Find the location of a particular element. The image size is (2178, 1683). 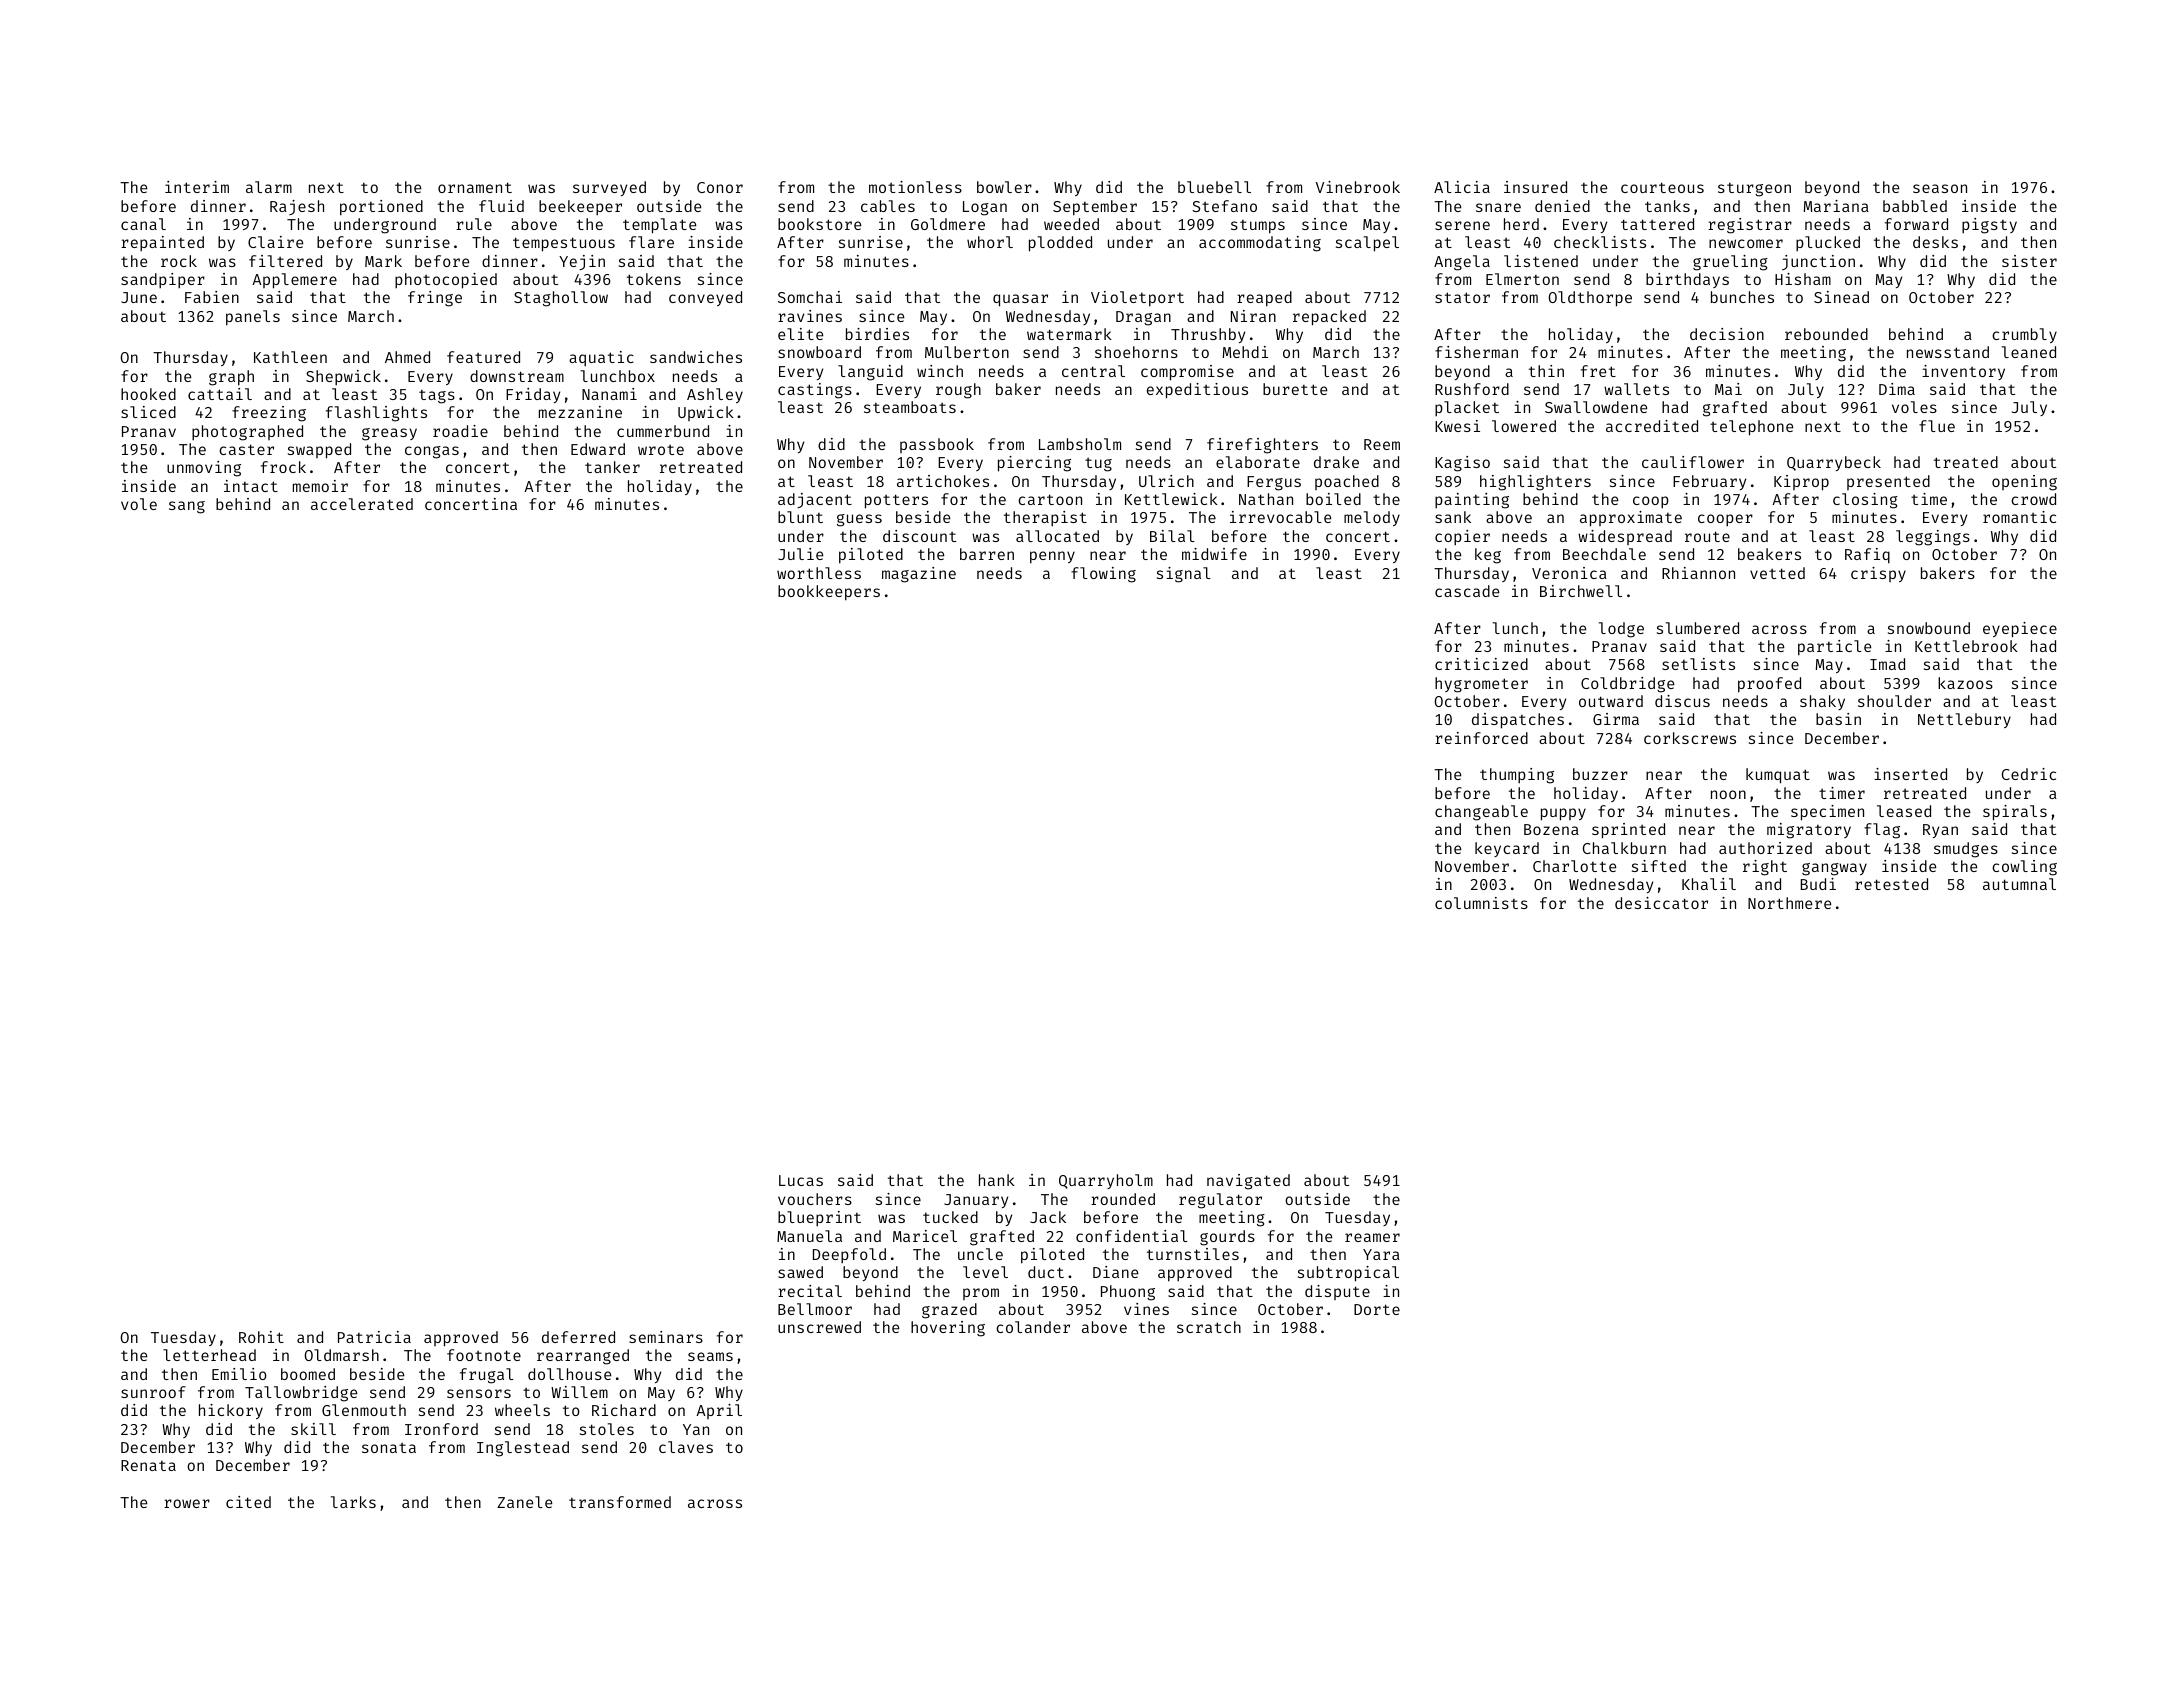

plodded is located at coordinates (1060, 244).
